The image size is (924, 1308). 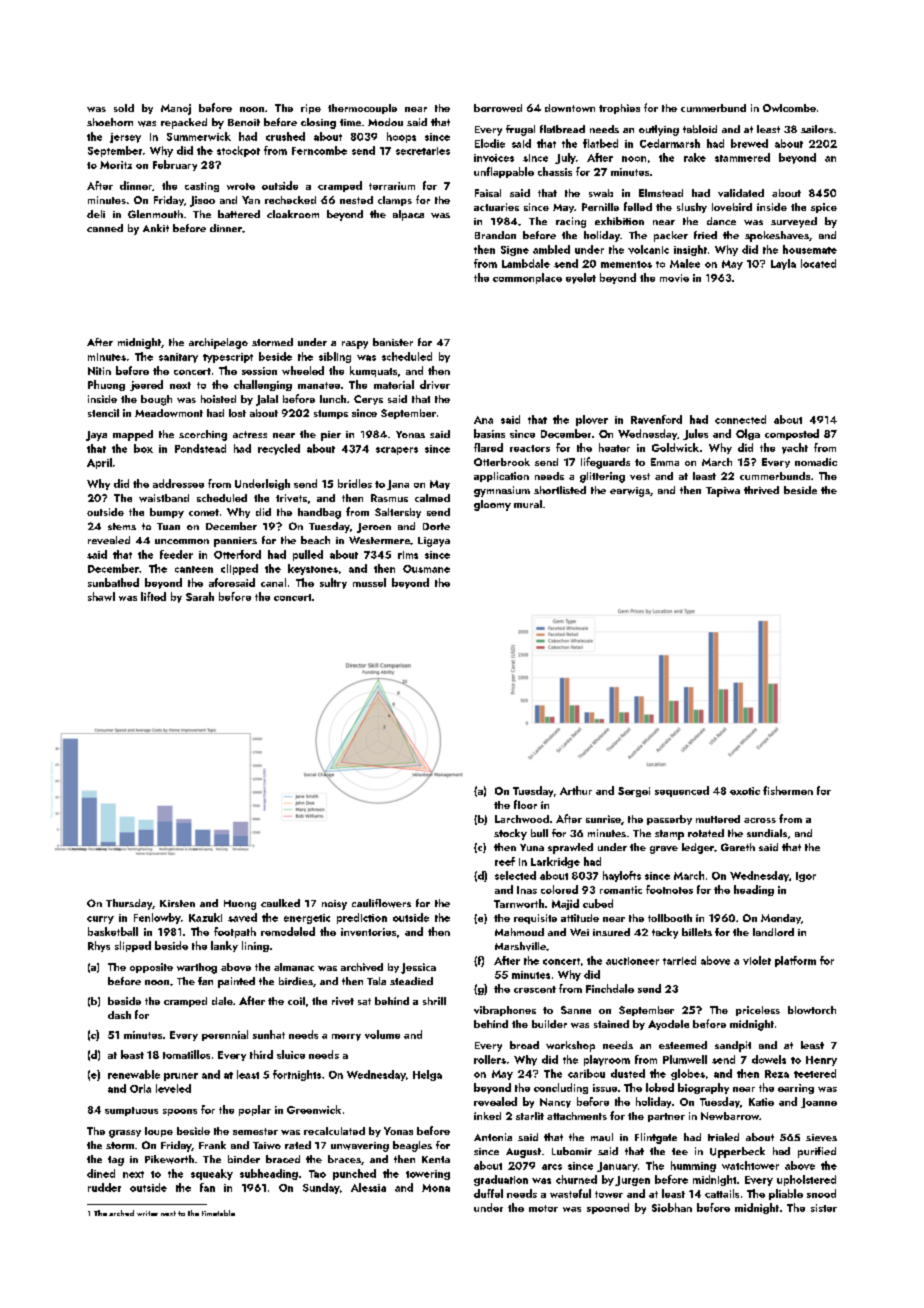 What do you see at coordinates (745, 791) in the page?
I see `exotic` at bounding box center [745, 791].
